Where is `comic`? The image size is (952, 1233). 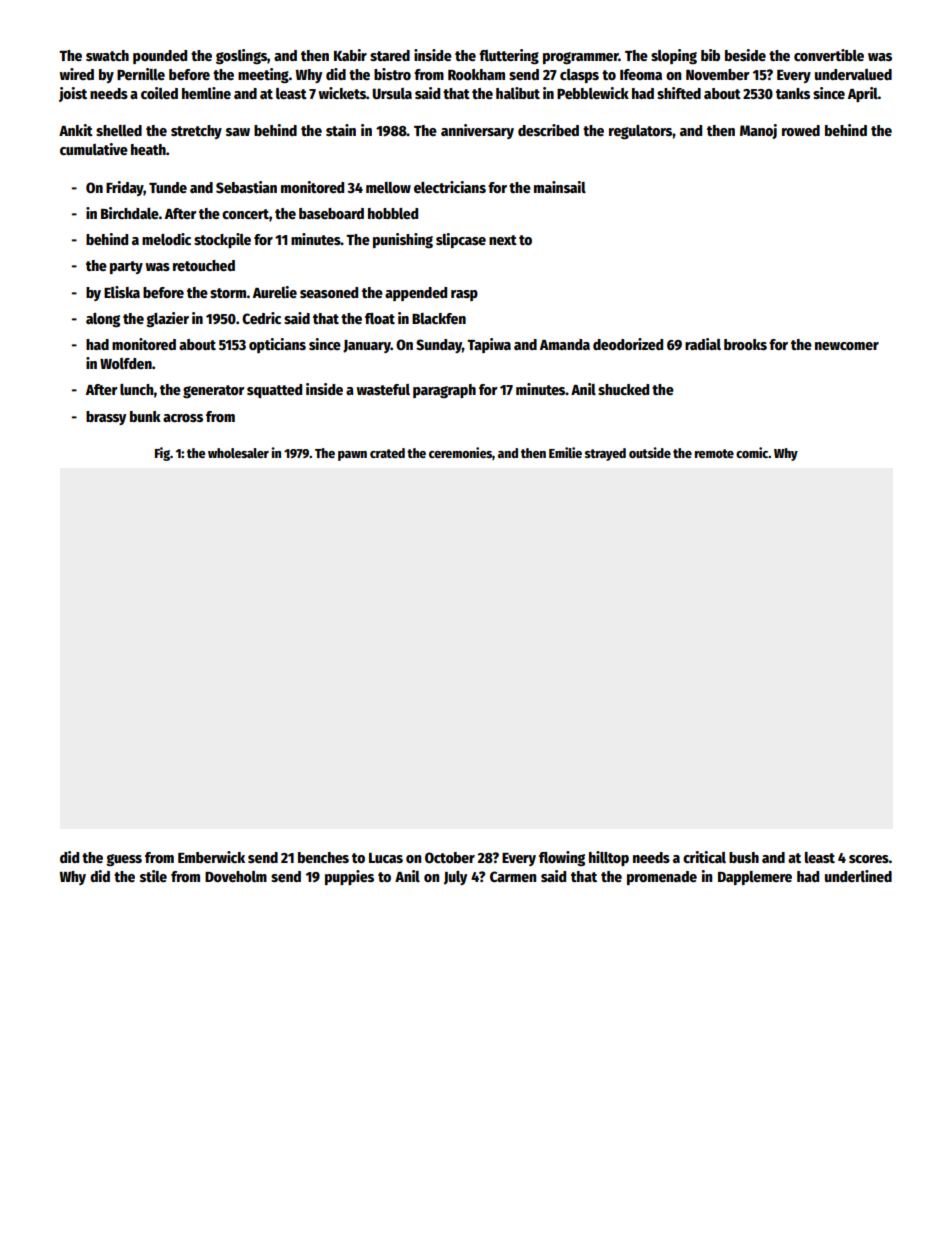 comic is located at coordinates (752, 452).
